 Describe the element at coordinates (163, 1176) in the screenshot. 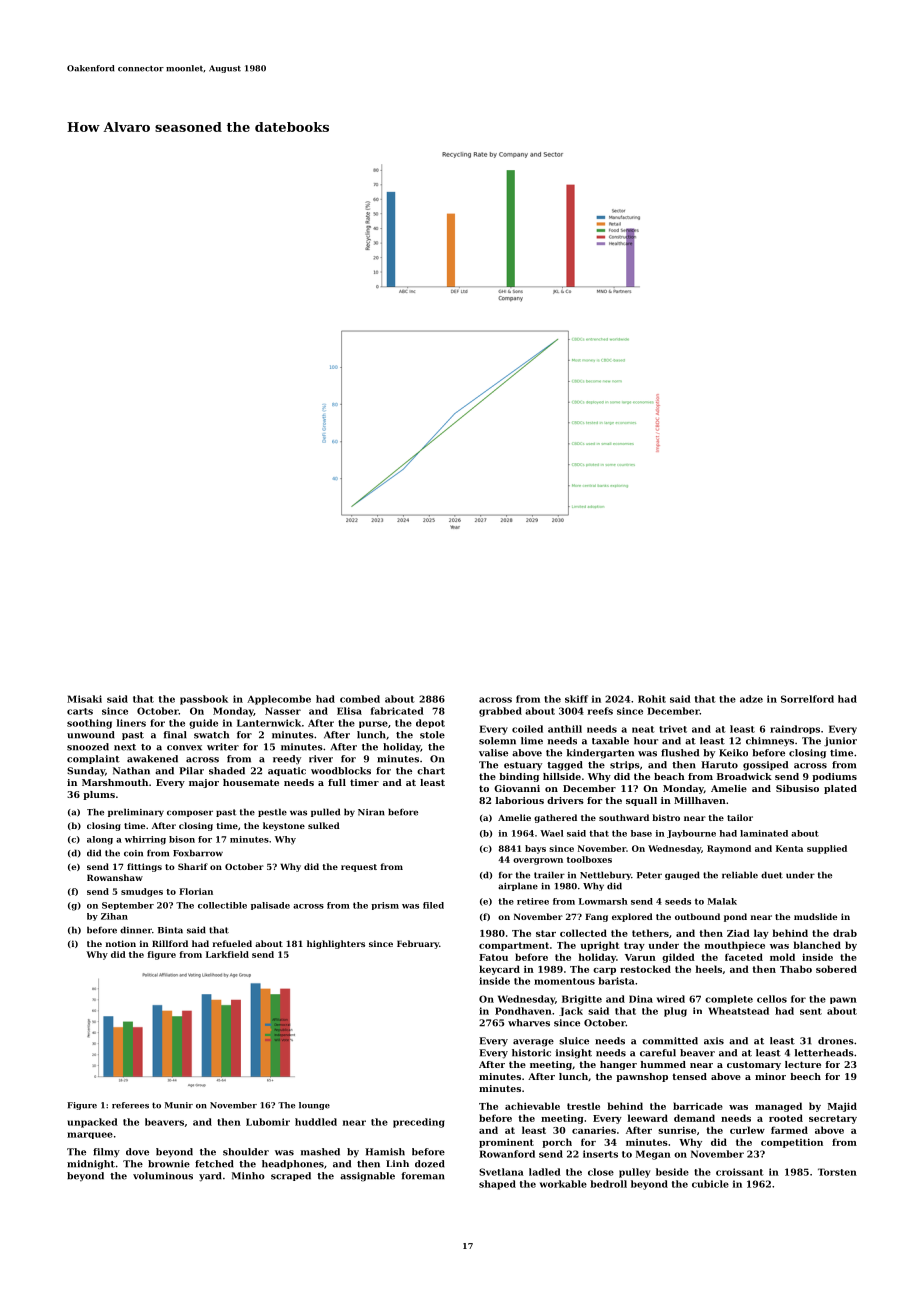

I see `voluminous` at that location.
